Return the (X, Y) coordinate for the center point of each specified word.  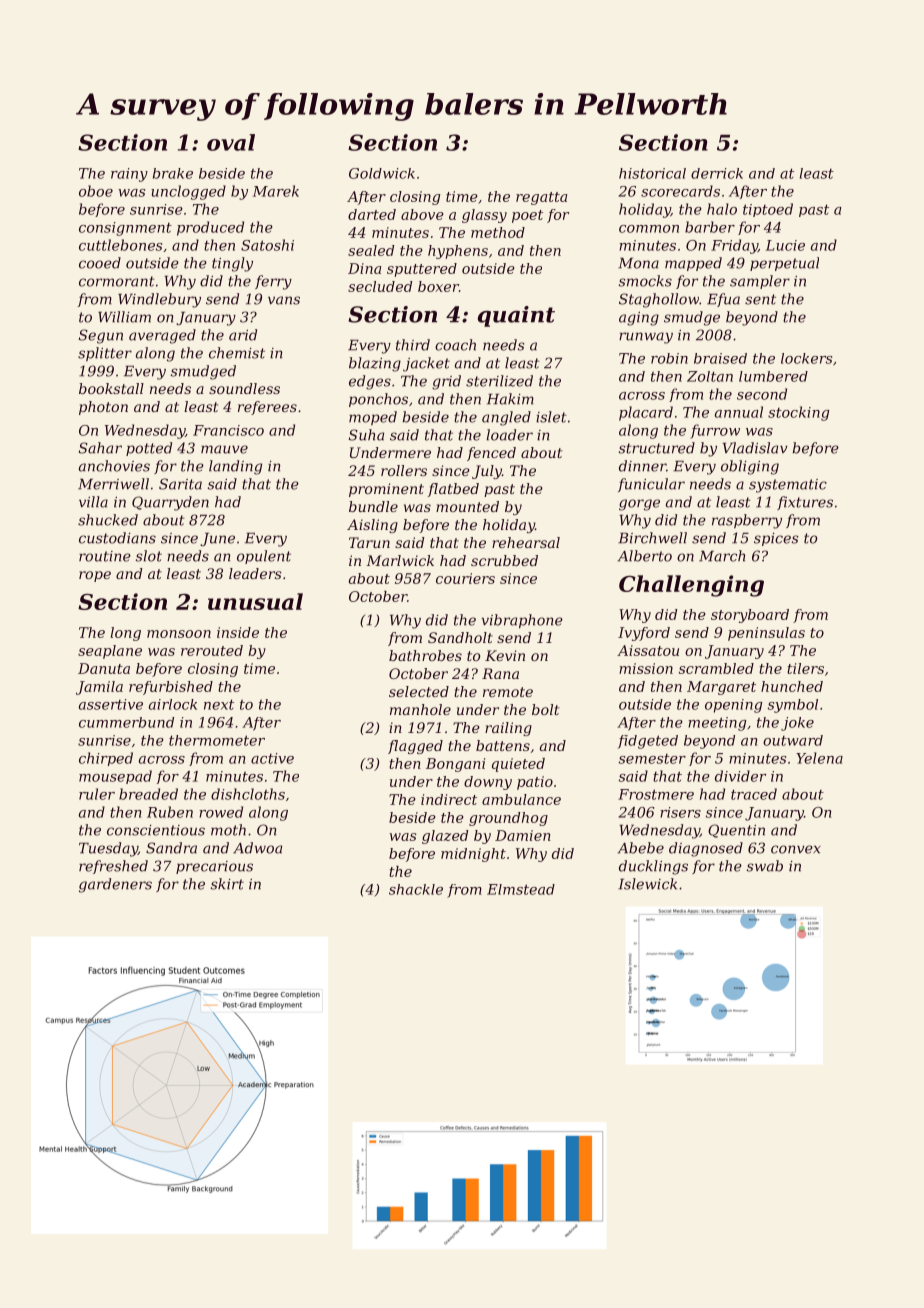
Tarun (369, 542)
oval (231, 142)
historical (652, 173)
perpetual (784, 264)
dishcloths (248, 794)
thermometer (217, 740)
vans (284, 300)
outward (793, 740)
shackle (416, 889)
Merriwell (113, 484)
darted (372, 214)
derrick (717, 173)
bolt (545, 709)
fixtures (805, 503)
